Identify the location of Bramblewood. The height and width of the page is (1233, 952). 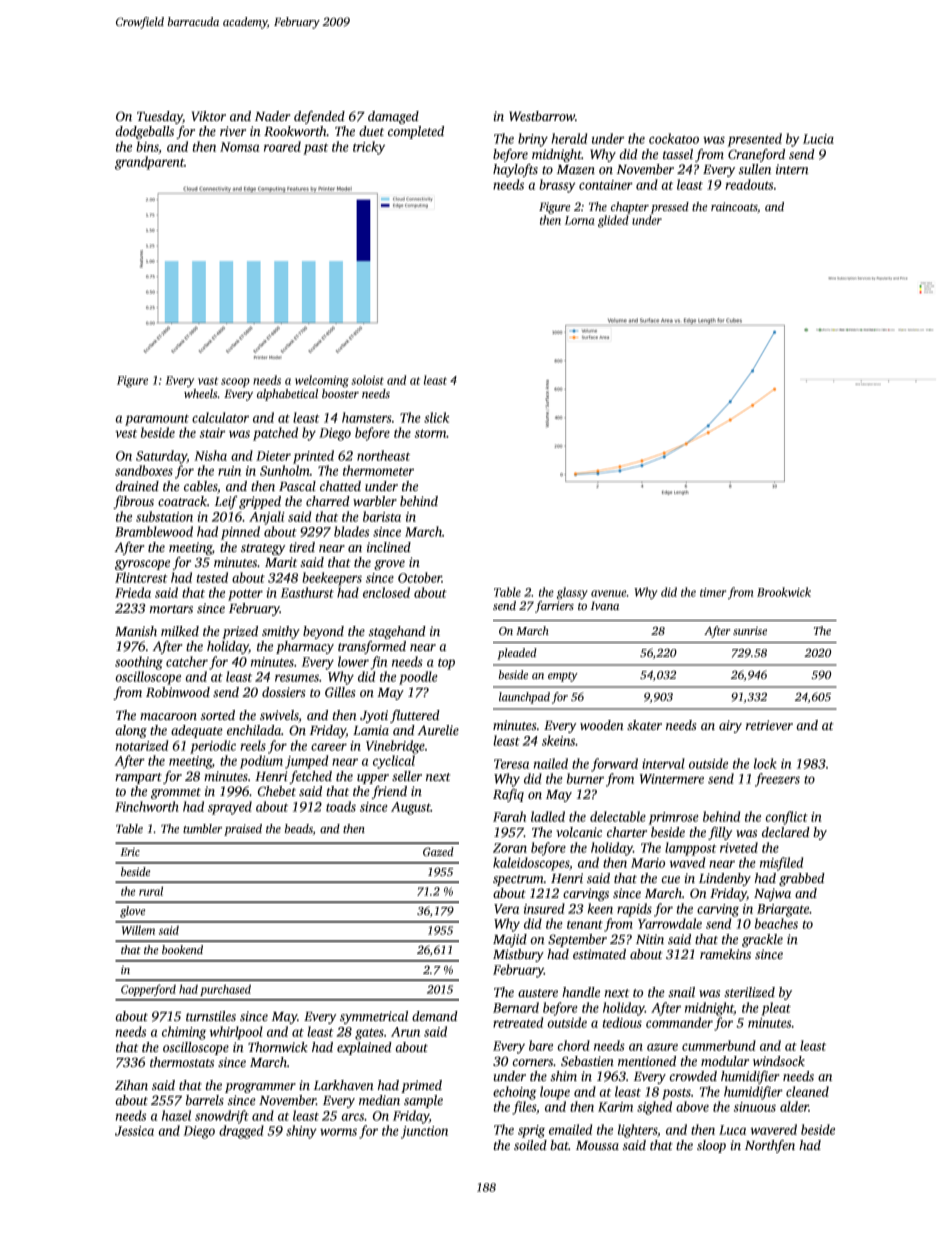
(154, 531).
